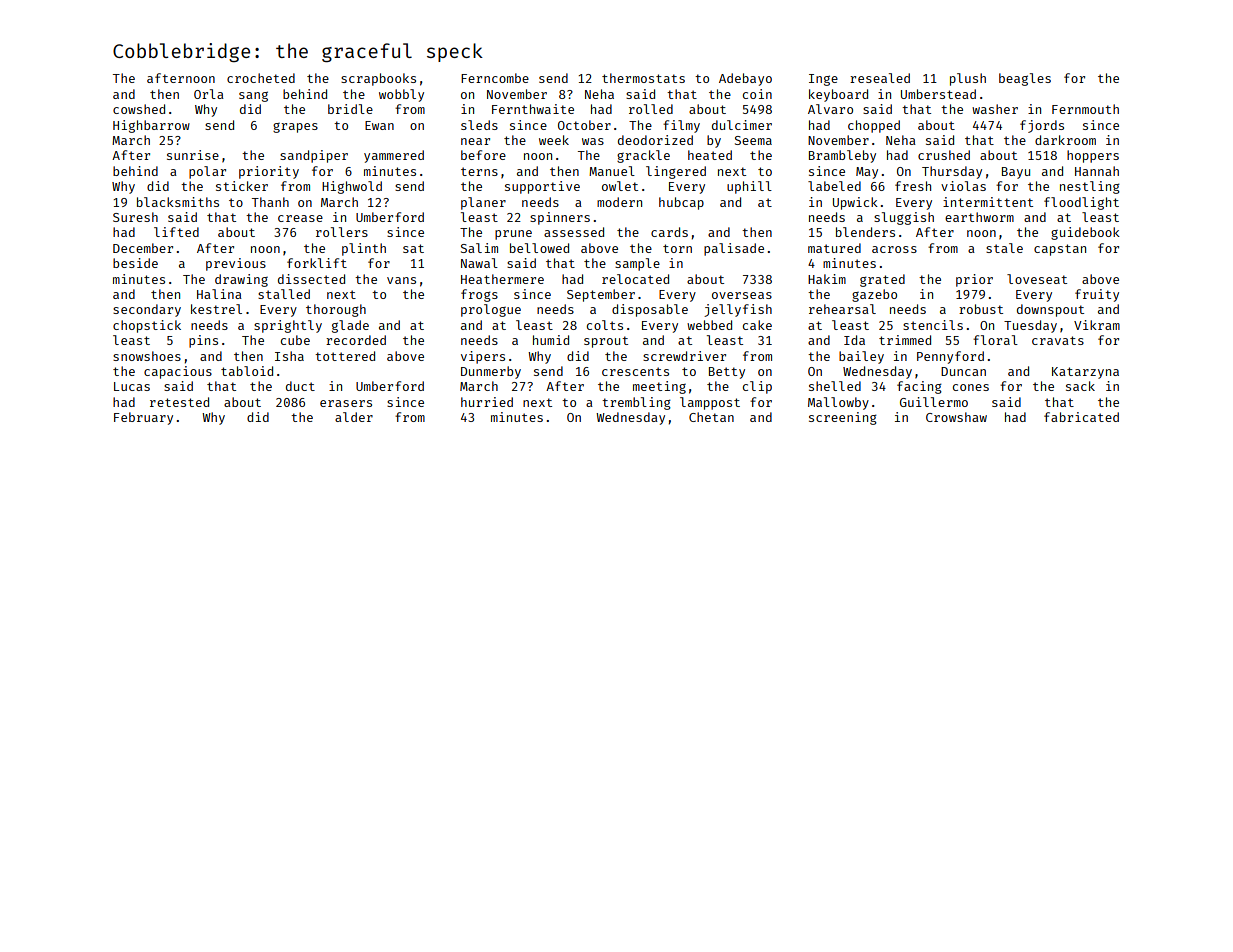 The height and width of the screenshot is (952, 1233). Describe the element at coordinates (151, 126) in the screenshot. I see `Highbarrow` at that location.
